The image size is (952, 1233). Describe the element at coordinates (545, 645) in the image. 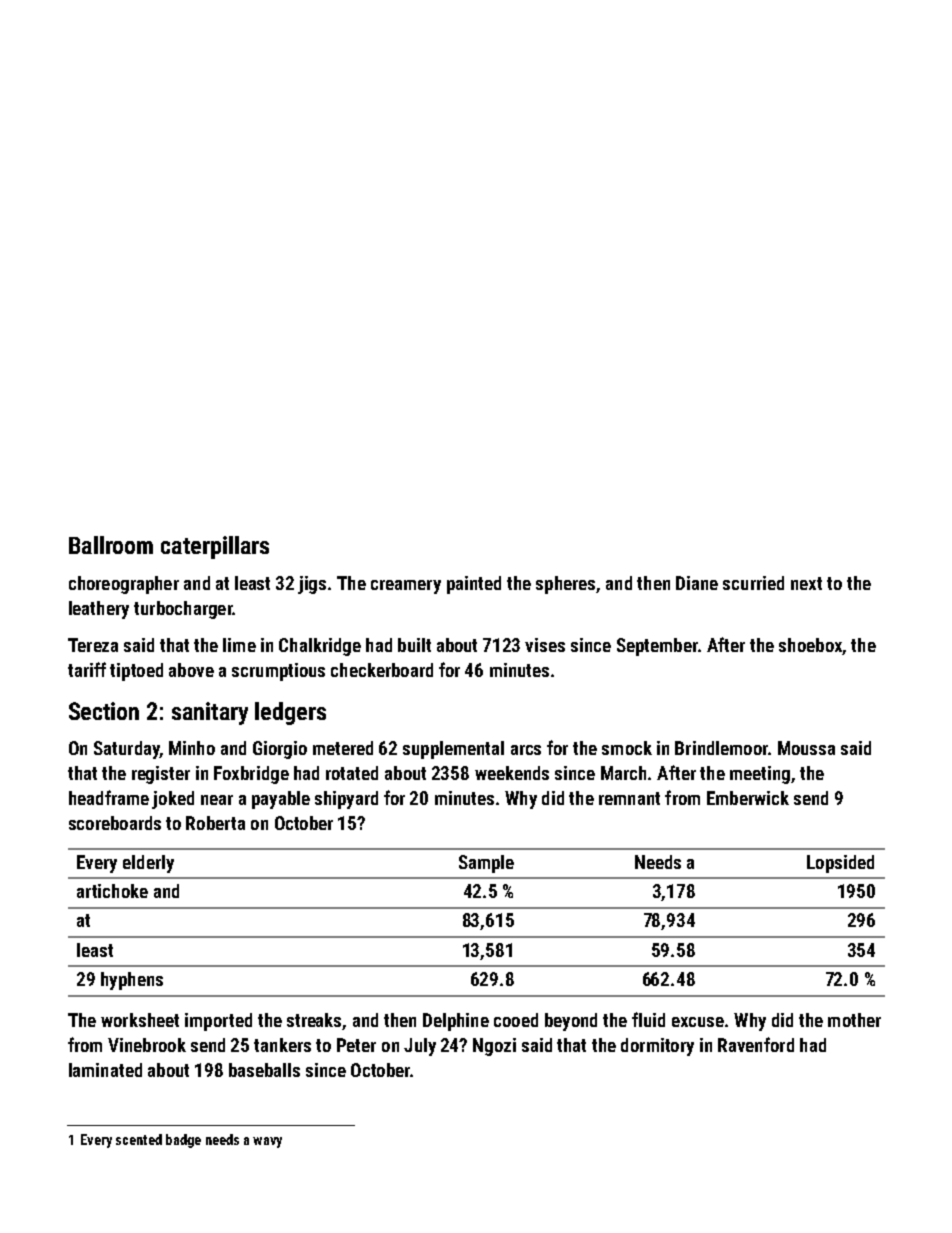

I see `vises` at that location.
